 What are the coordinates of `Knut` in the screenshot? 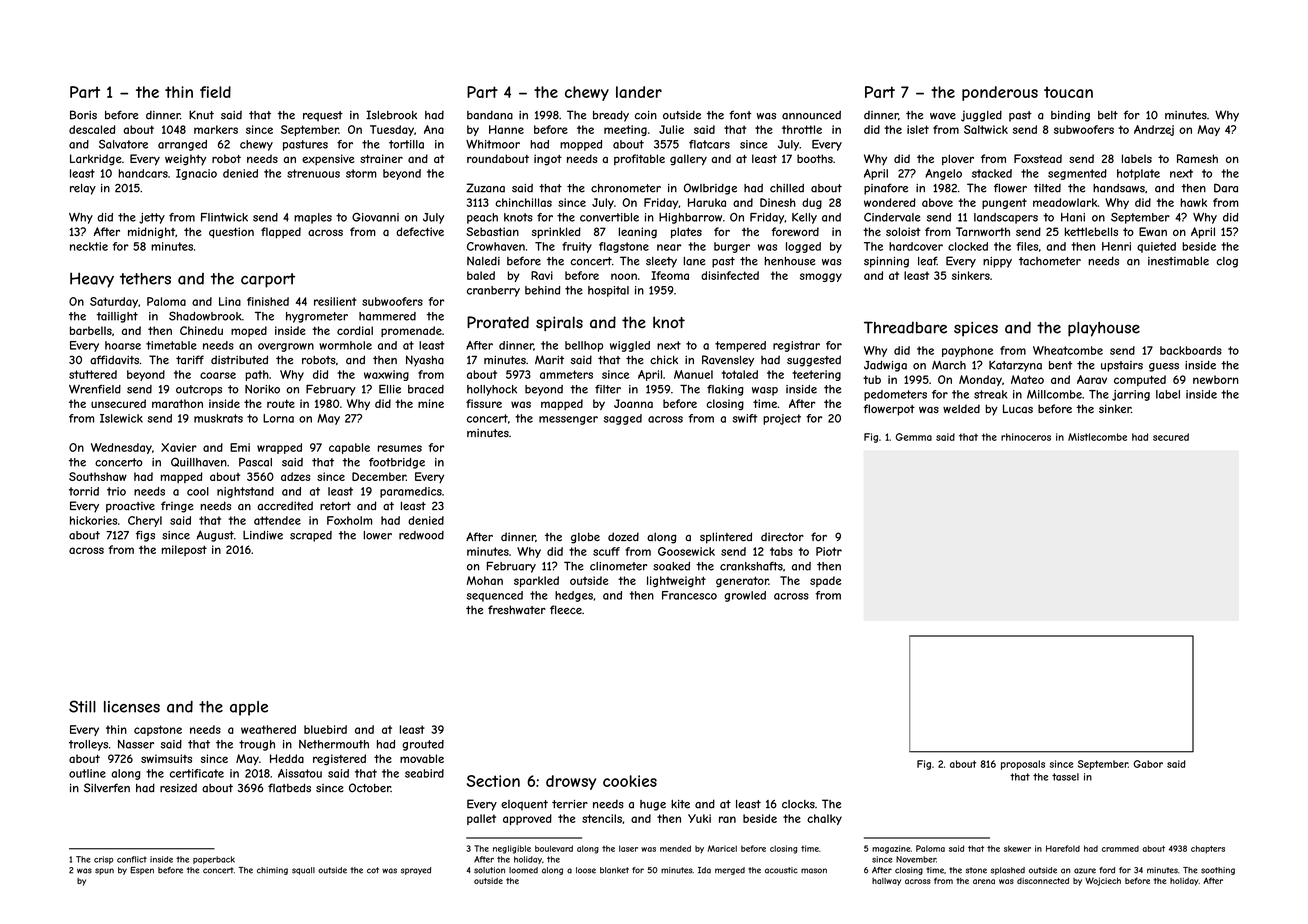 It's located at (201, 115).
